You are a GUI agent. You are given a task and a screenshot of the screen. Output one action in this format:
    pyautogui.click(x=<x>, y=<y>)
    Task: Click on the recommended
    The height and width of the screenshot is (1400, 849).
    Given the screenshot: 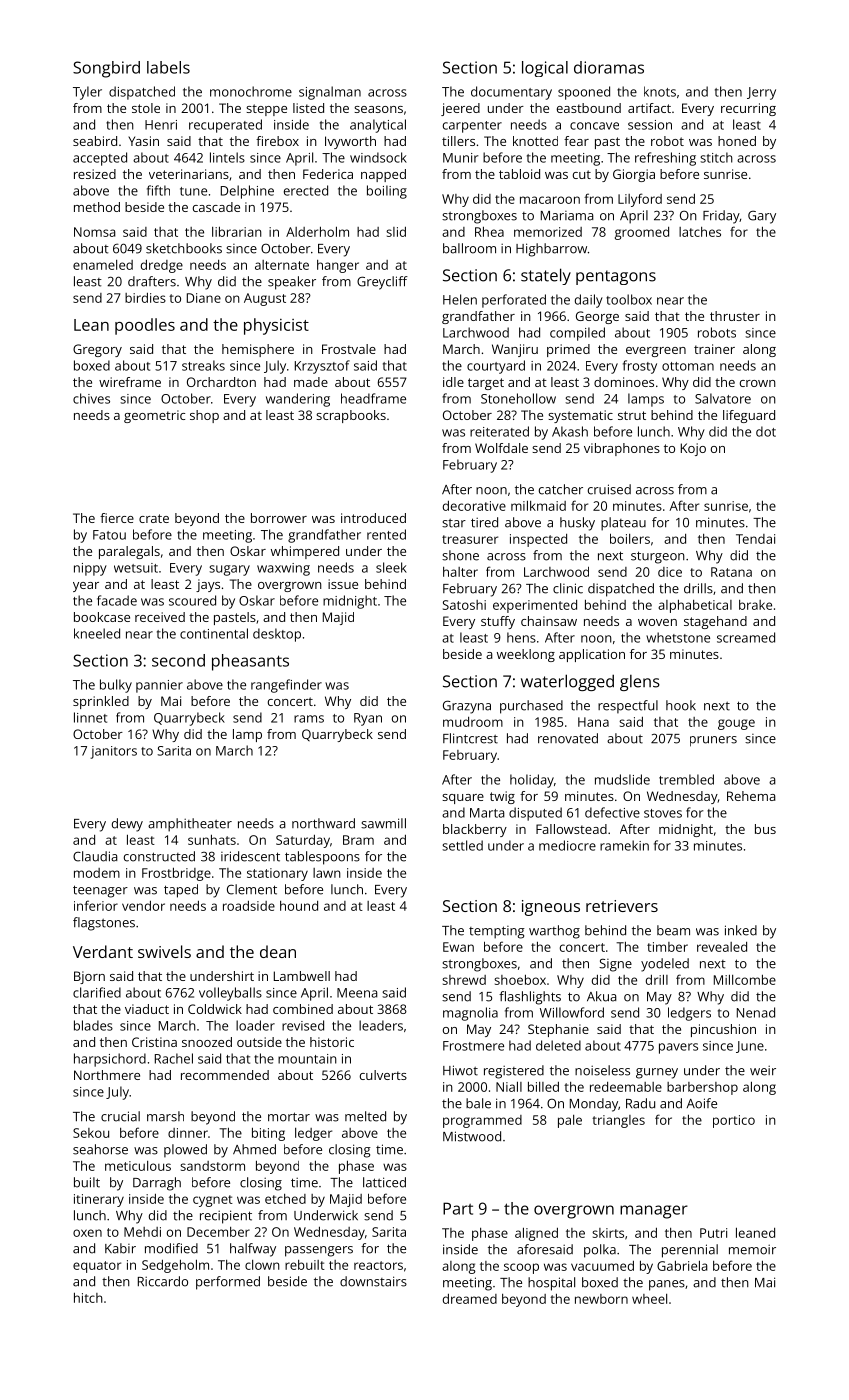 What is the action you would take?
    pyautogui.click(x=225, y=1075)
